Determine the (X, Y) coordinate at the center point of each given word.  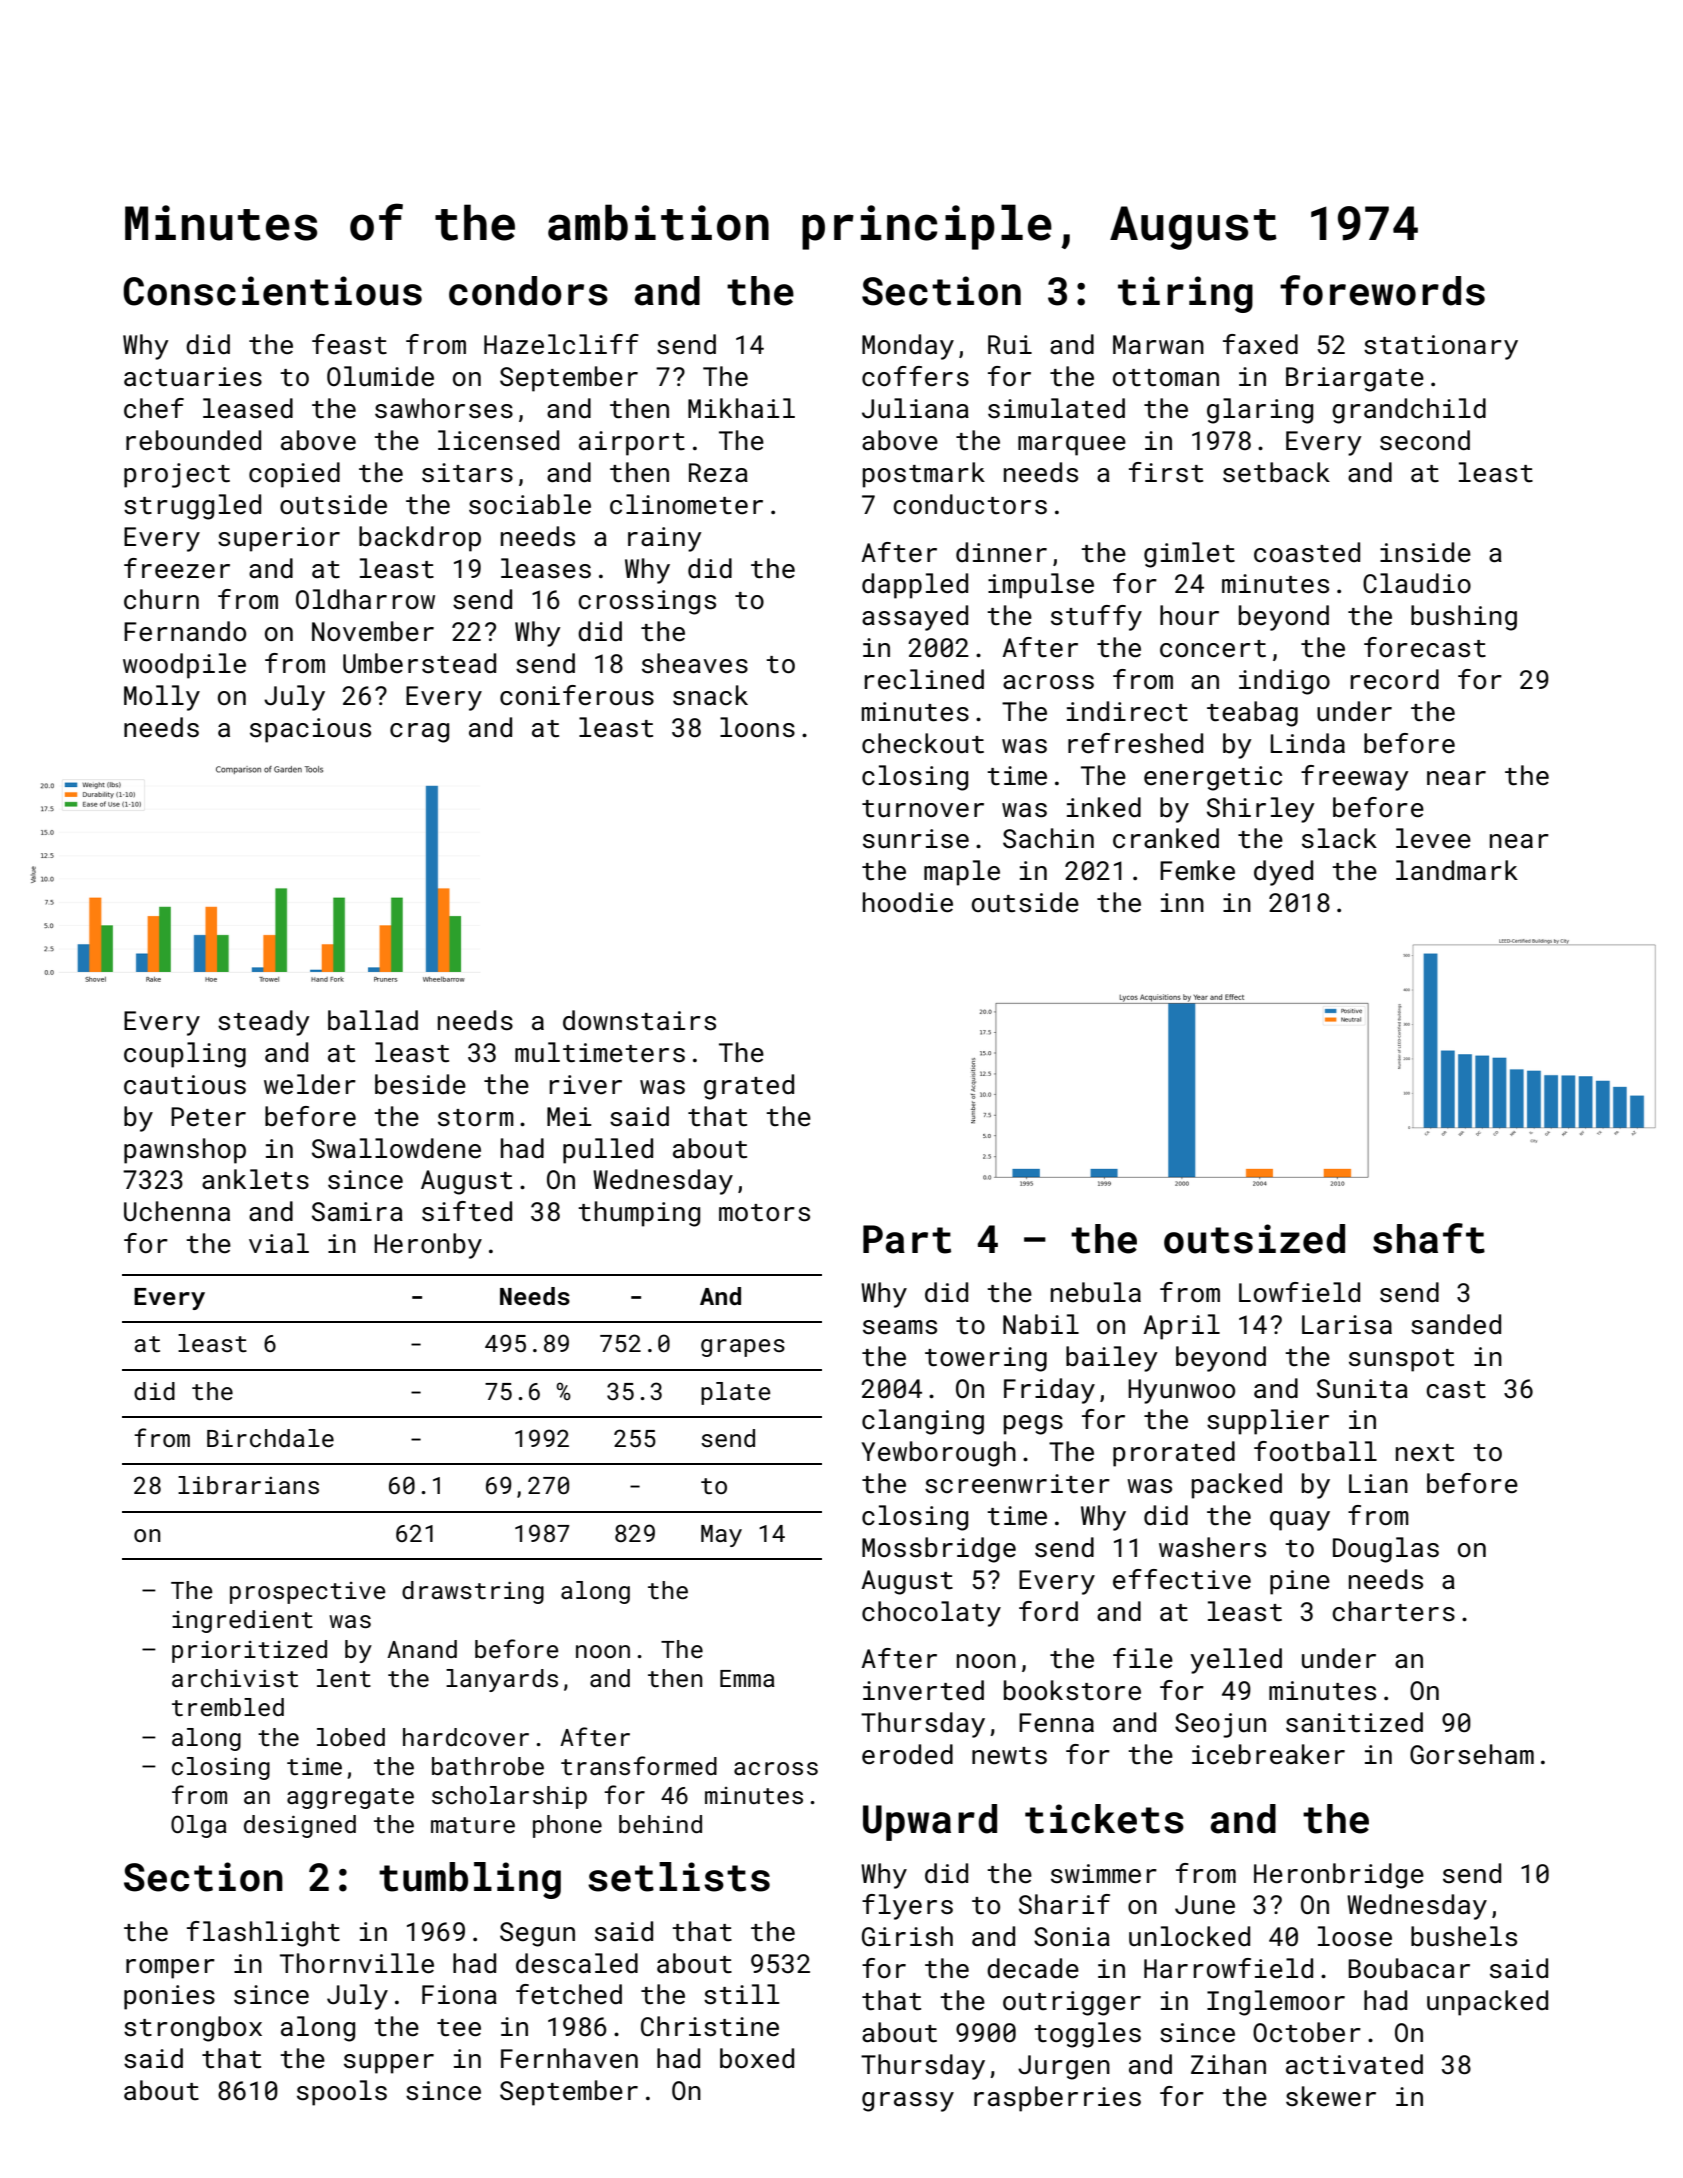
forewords (1382, 290)
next (1425, 1453)
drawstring (473, 1592)
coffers (915, 376)
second (1425, 440)
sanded (1456, 1324)
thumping (639, 1214)
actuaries (193, 377)
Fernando (185, 631)
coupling (185, 1055)
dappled (915, 586)
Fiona (459, 1994)
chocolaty (931, 1614)
